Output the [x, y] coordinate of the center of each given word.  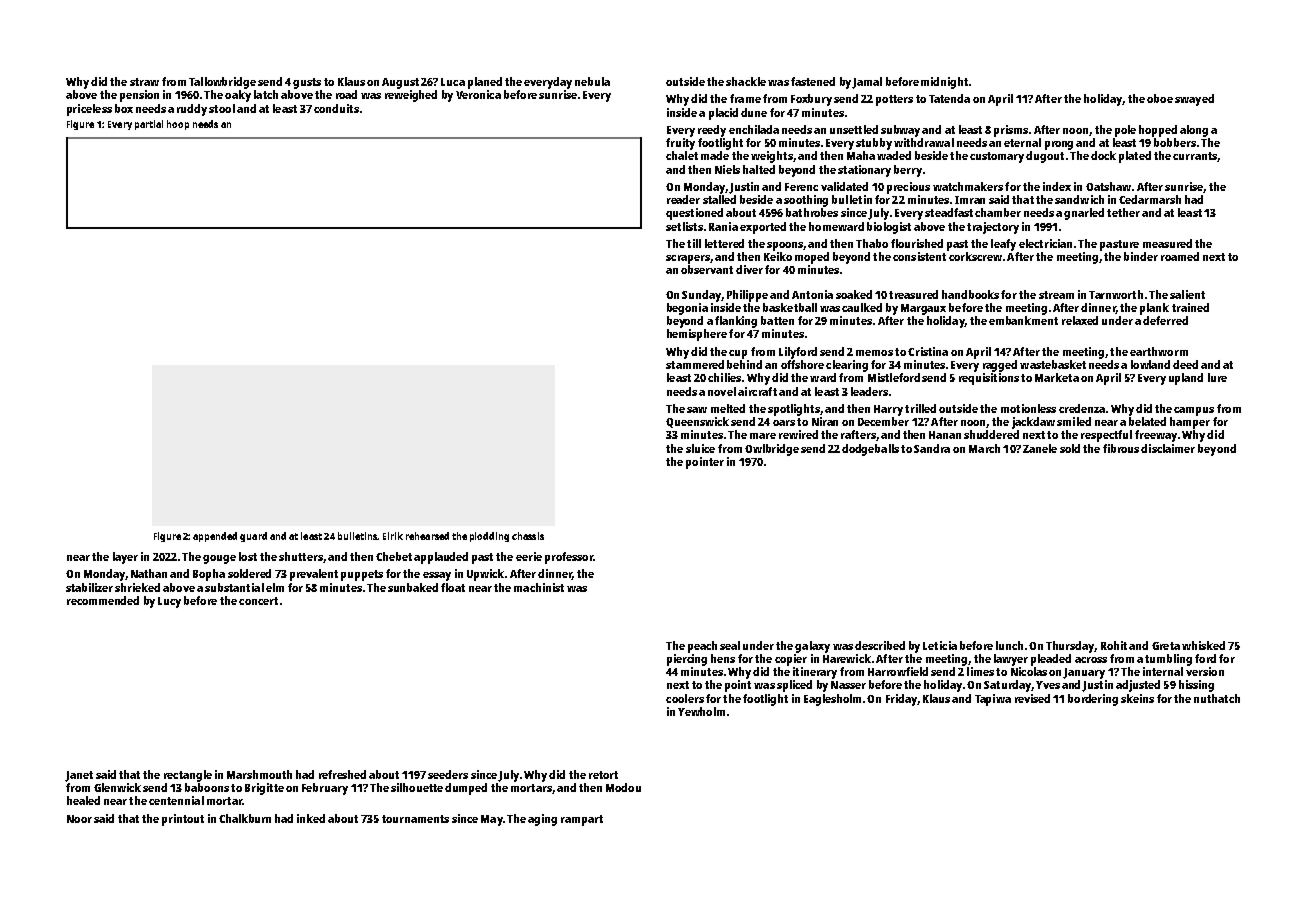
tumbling [1168, 660]
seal [730, 645]
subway [900, 131]
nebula [592, 81]
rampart [582, 820]
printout [183, 820]
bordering [1093, 700]
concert [258, 601]
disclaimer [1168, 448]
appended [215, 537]
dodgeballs [870, 450]
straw [144, 82]
